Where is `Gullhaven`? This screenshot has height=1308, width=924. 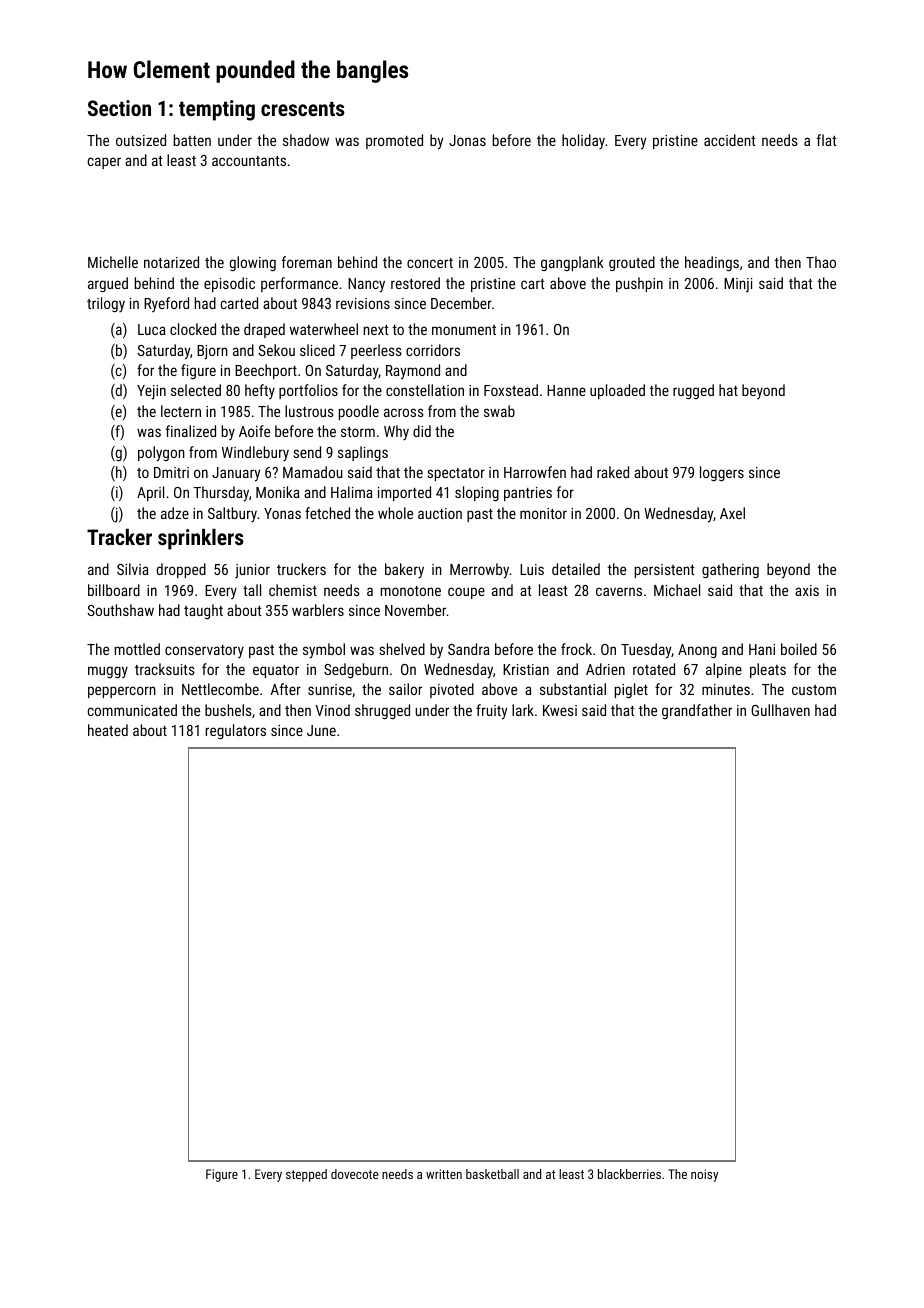 Gullhaven is located at coordinates (780, 710).
